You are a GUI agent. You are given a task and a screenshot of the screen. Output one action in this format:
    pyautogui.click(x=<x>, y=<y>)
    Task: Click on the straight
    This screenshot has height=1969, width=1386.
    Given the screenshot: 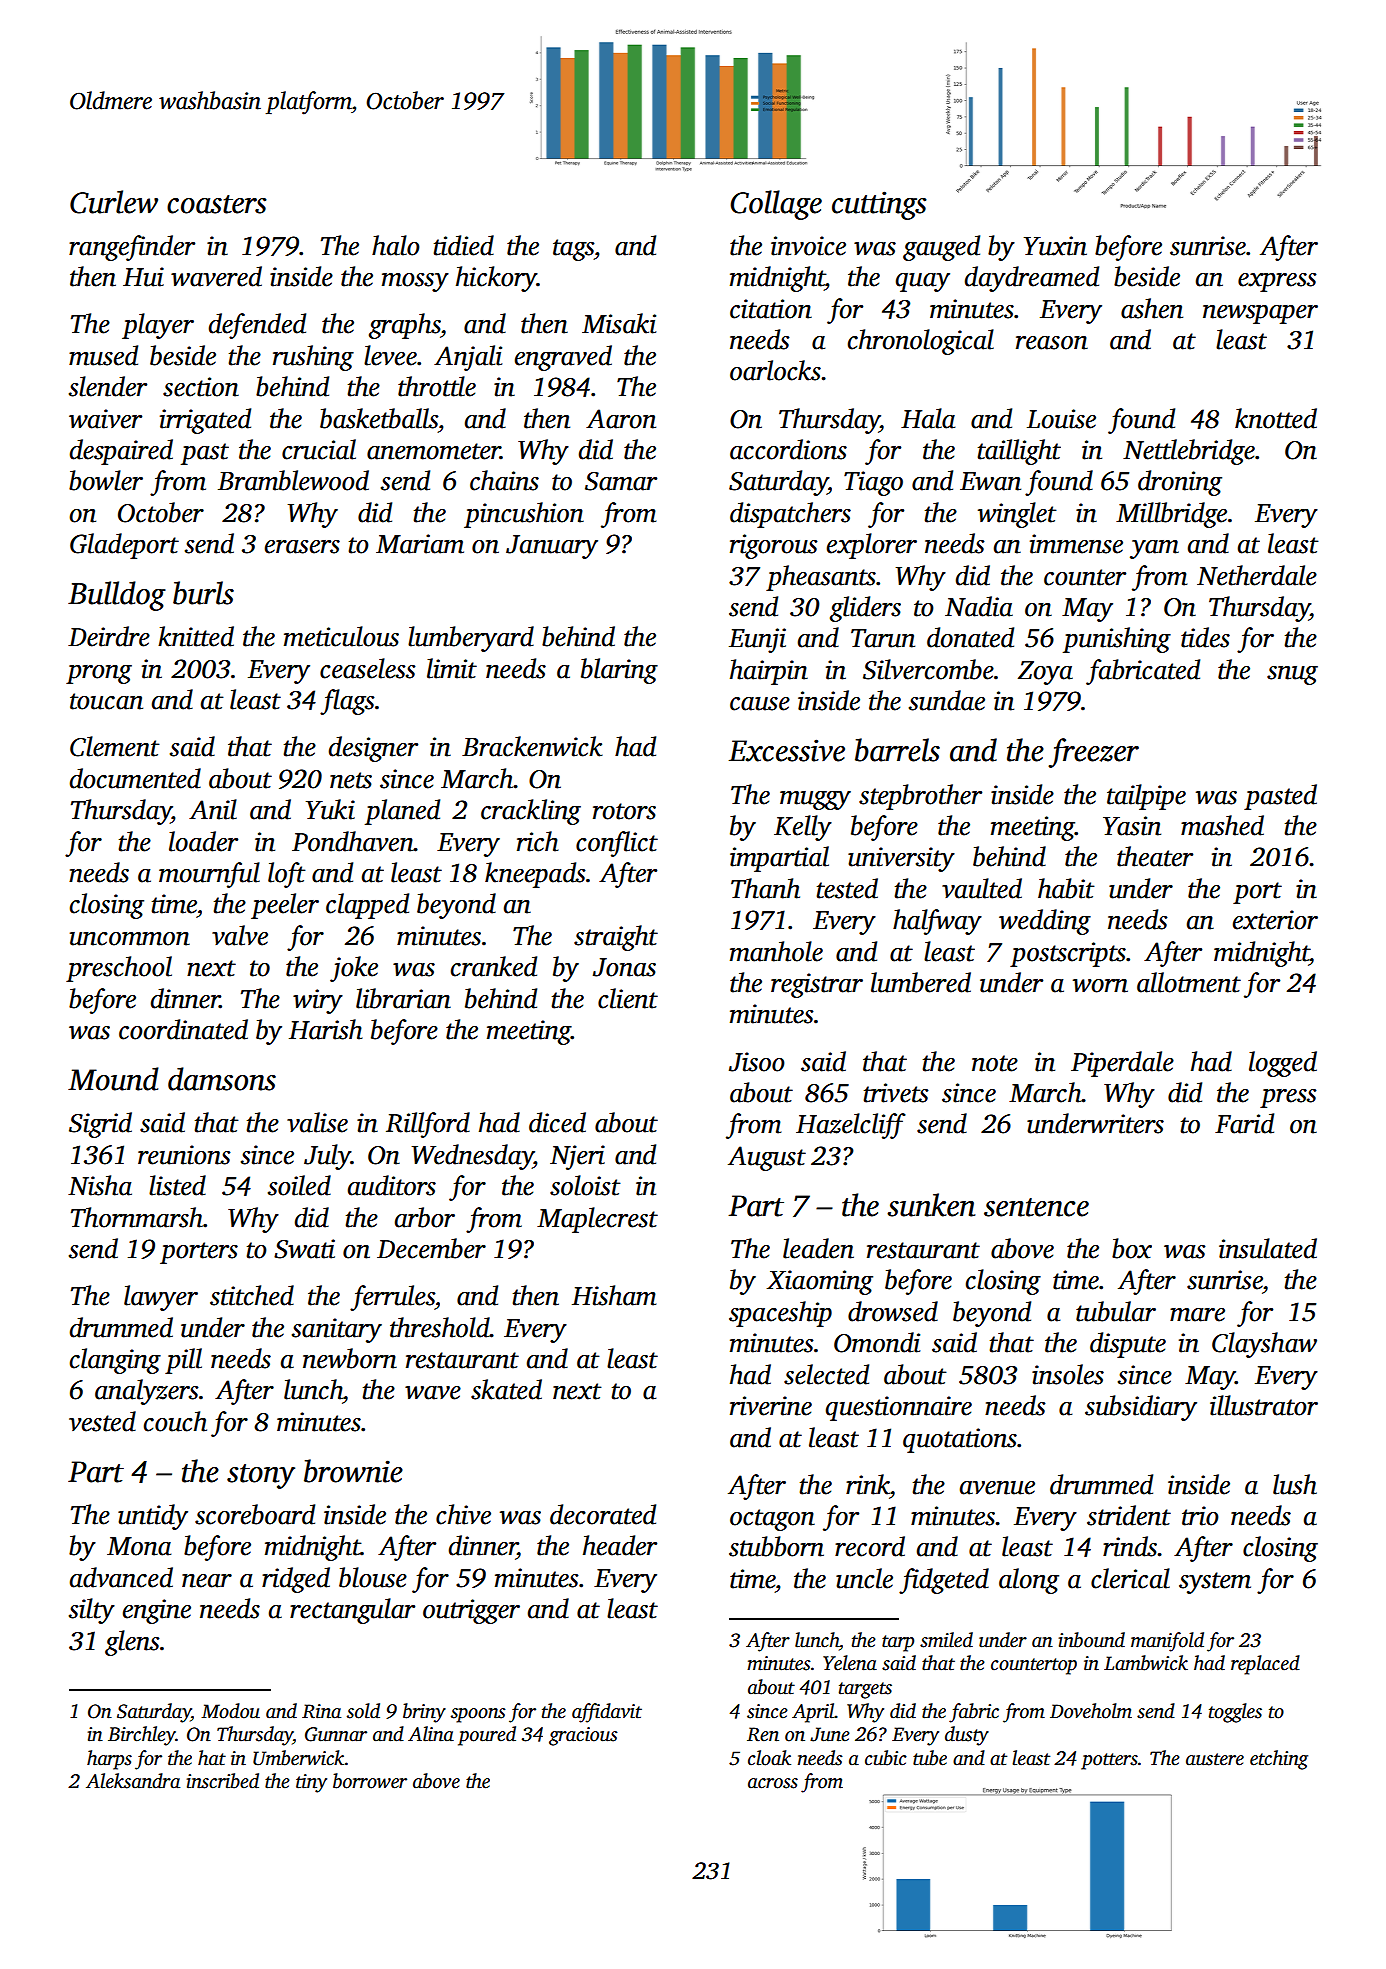 What is the action you would take?
    pyautogui.click(x=616, y=938)
